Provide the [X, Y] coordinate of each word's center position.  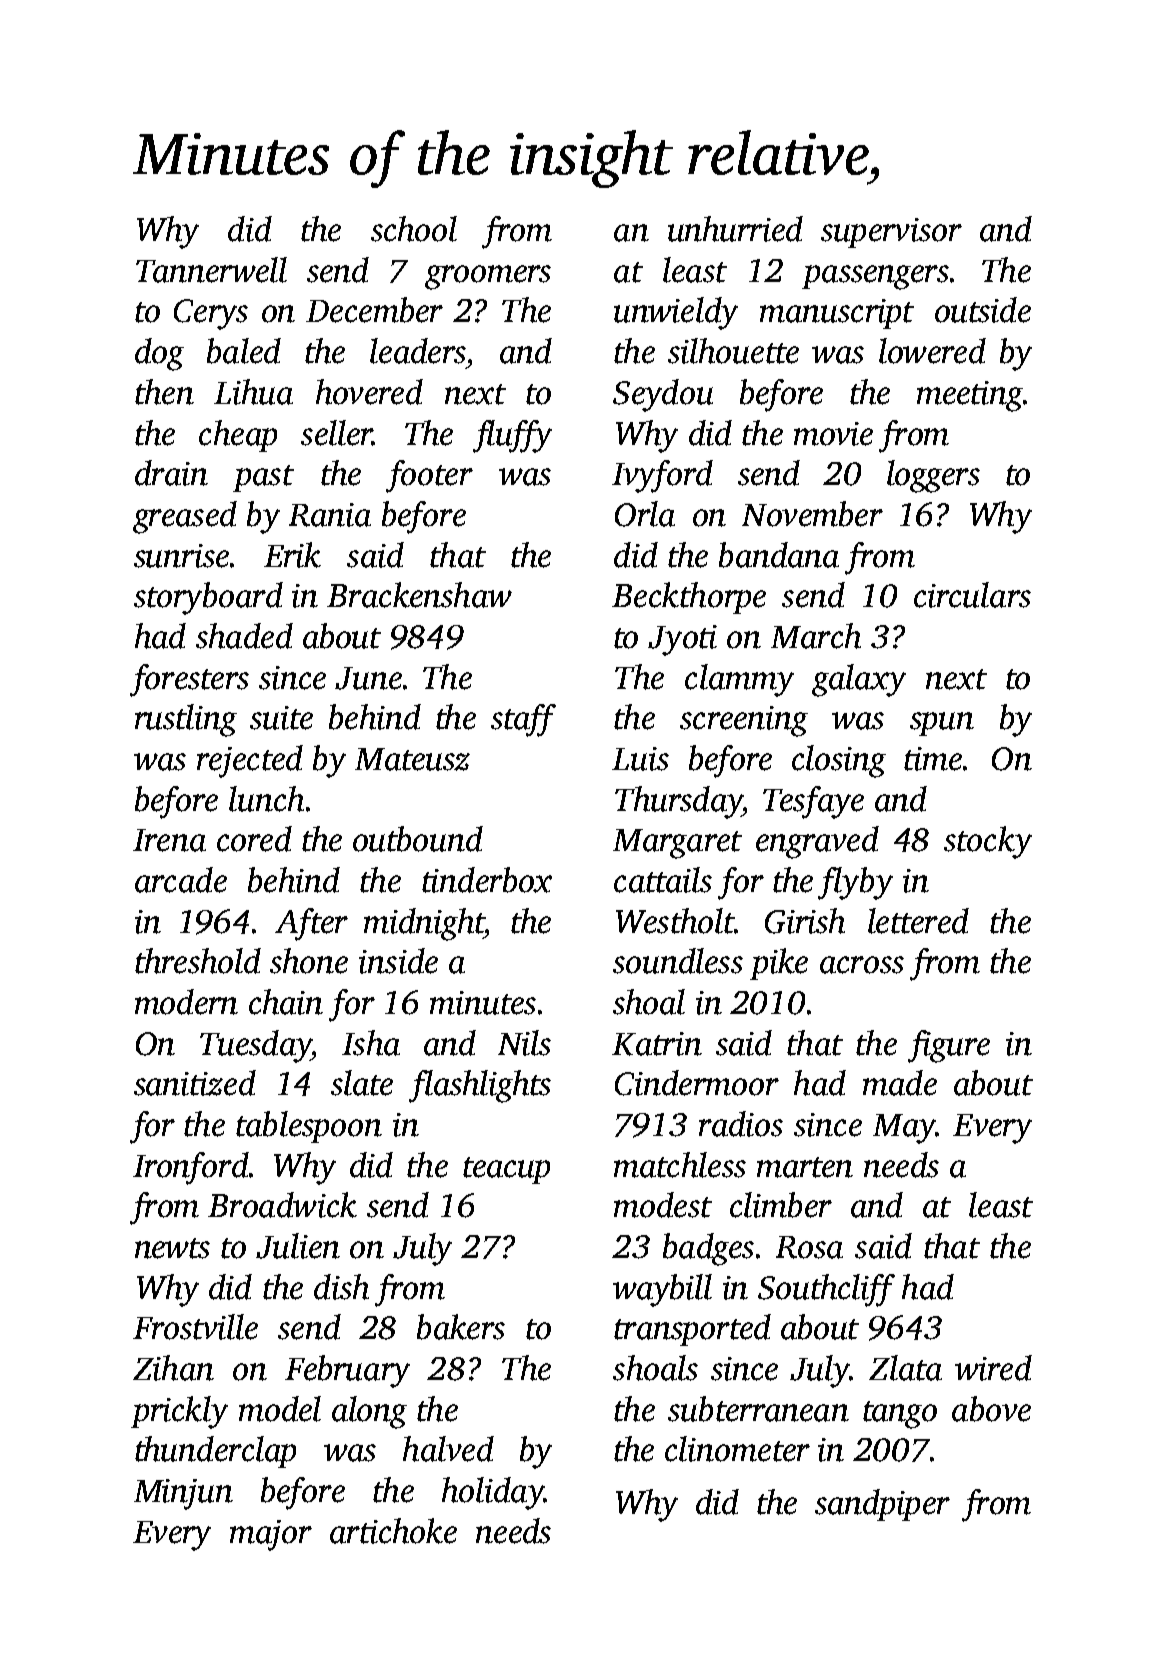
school [414, 229]
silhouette [733, 351]
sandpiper [882, 1505]
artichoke [393, 1531]
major [271, 1535]
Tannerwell [211, 270]
